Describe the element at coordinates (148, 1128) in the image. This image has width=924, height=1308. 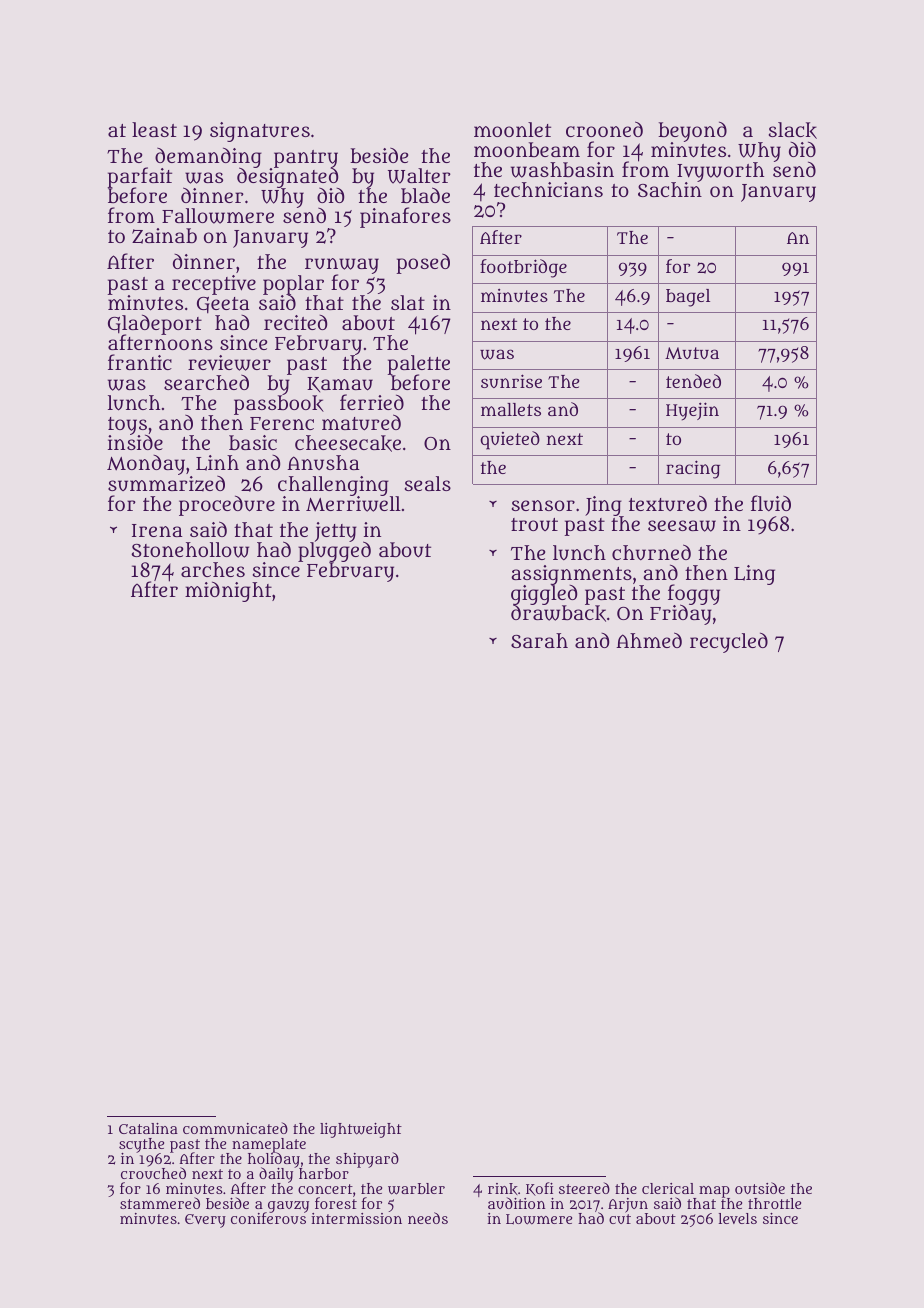
I see `Catalina` at that location.
